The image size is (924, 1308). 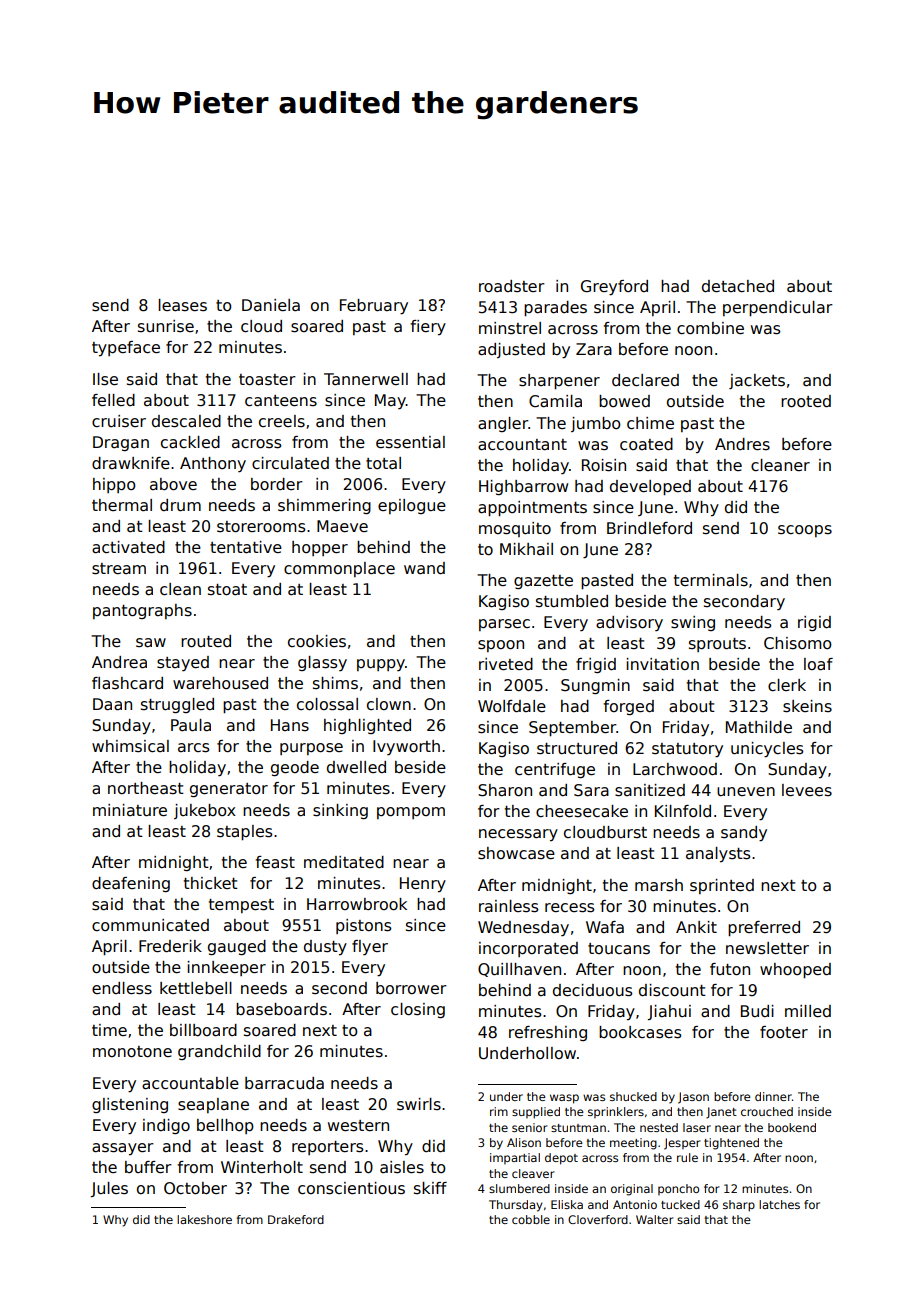 I want to click on Walter, so click(x=655, y=1219).
